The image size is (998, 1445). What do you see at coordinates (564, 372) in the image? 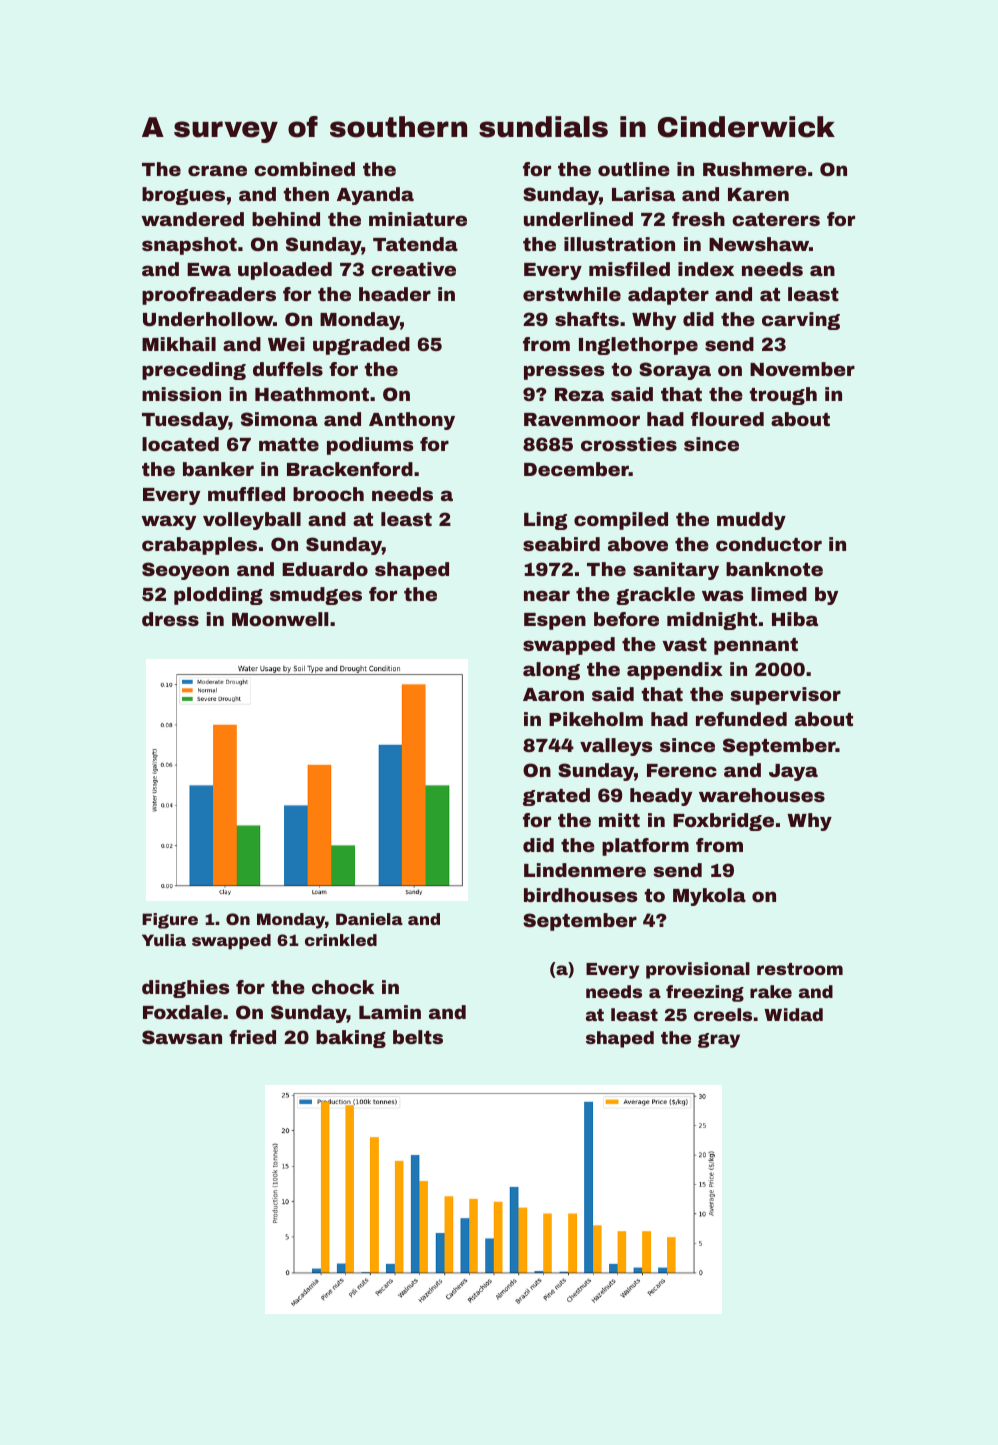
I see `presses` at bounding box center [564, 372].
